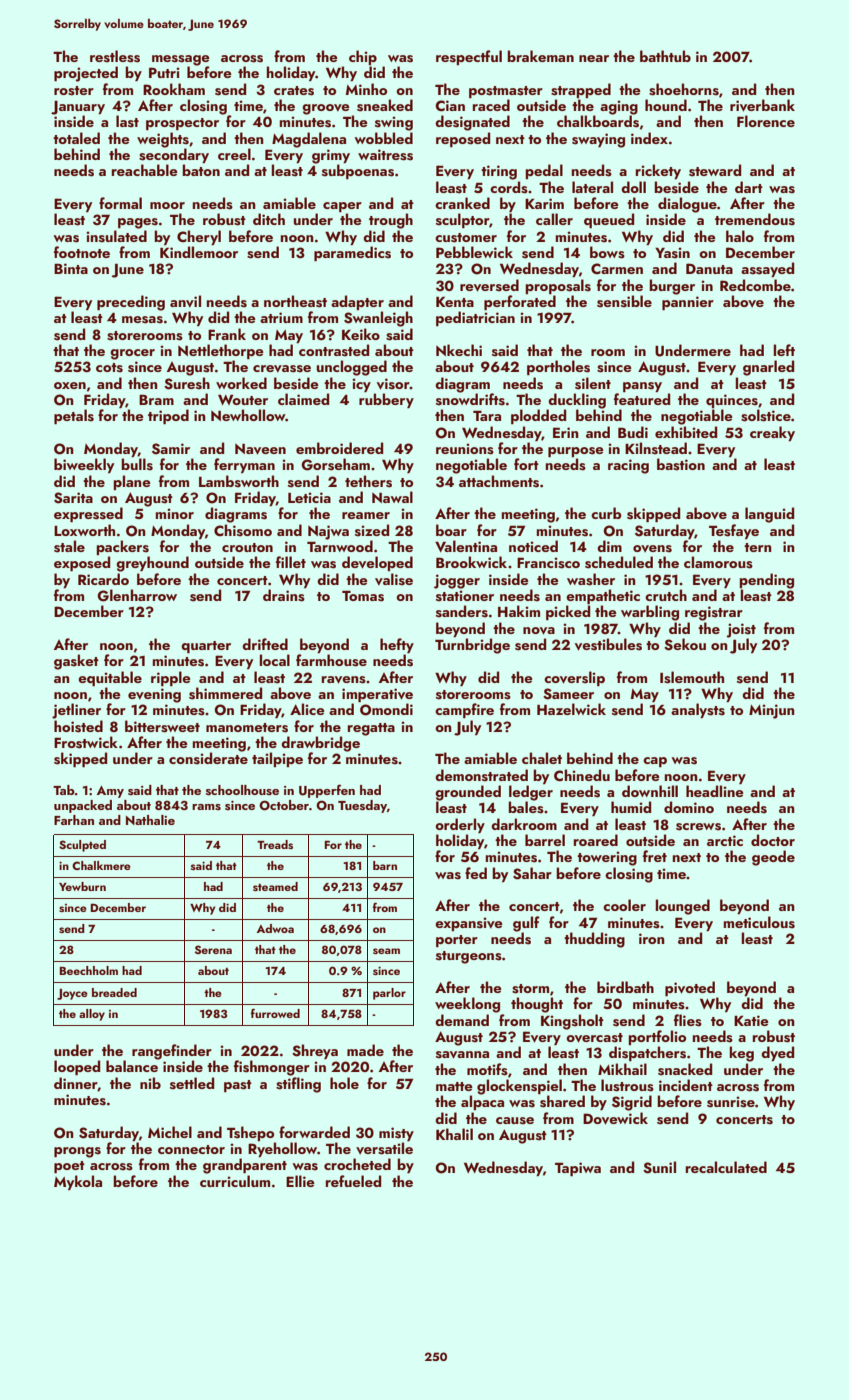 The image size is (849, 1400). Describe the element at coordinates (734, 531) in the document. I see `Tesfaye` at that location.
